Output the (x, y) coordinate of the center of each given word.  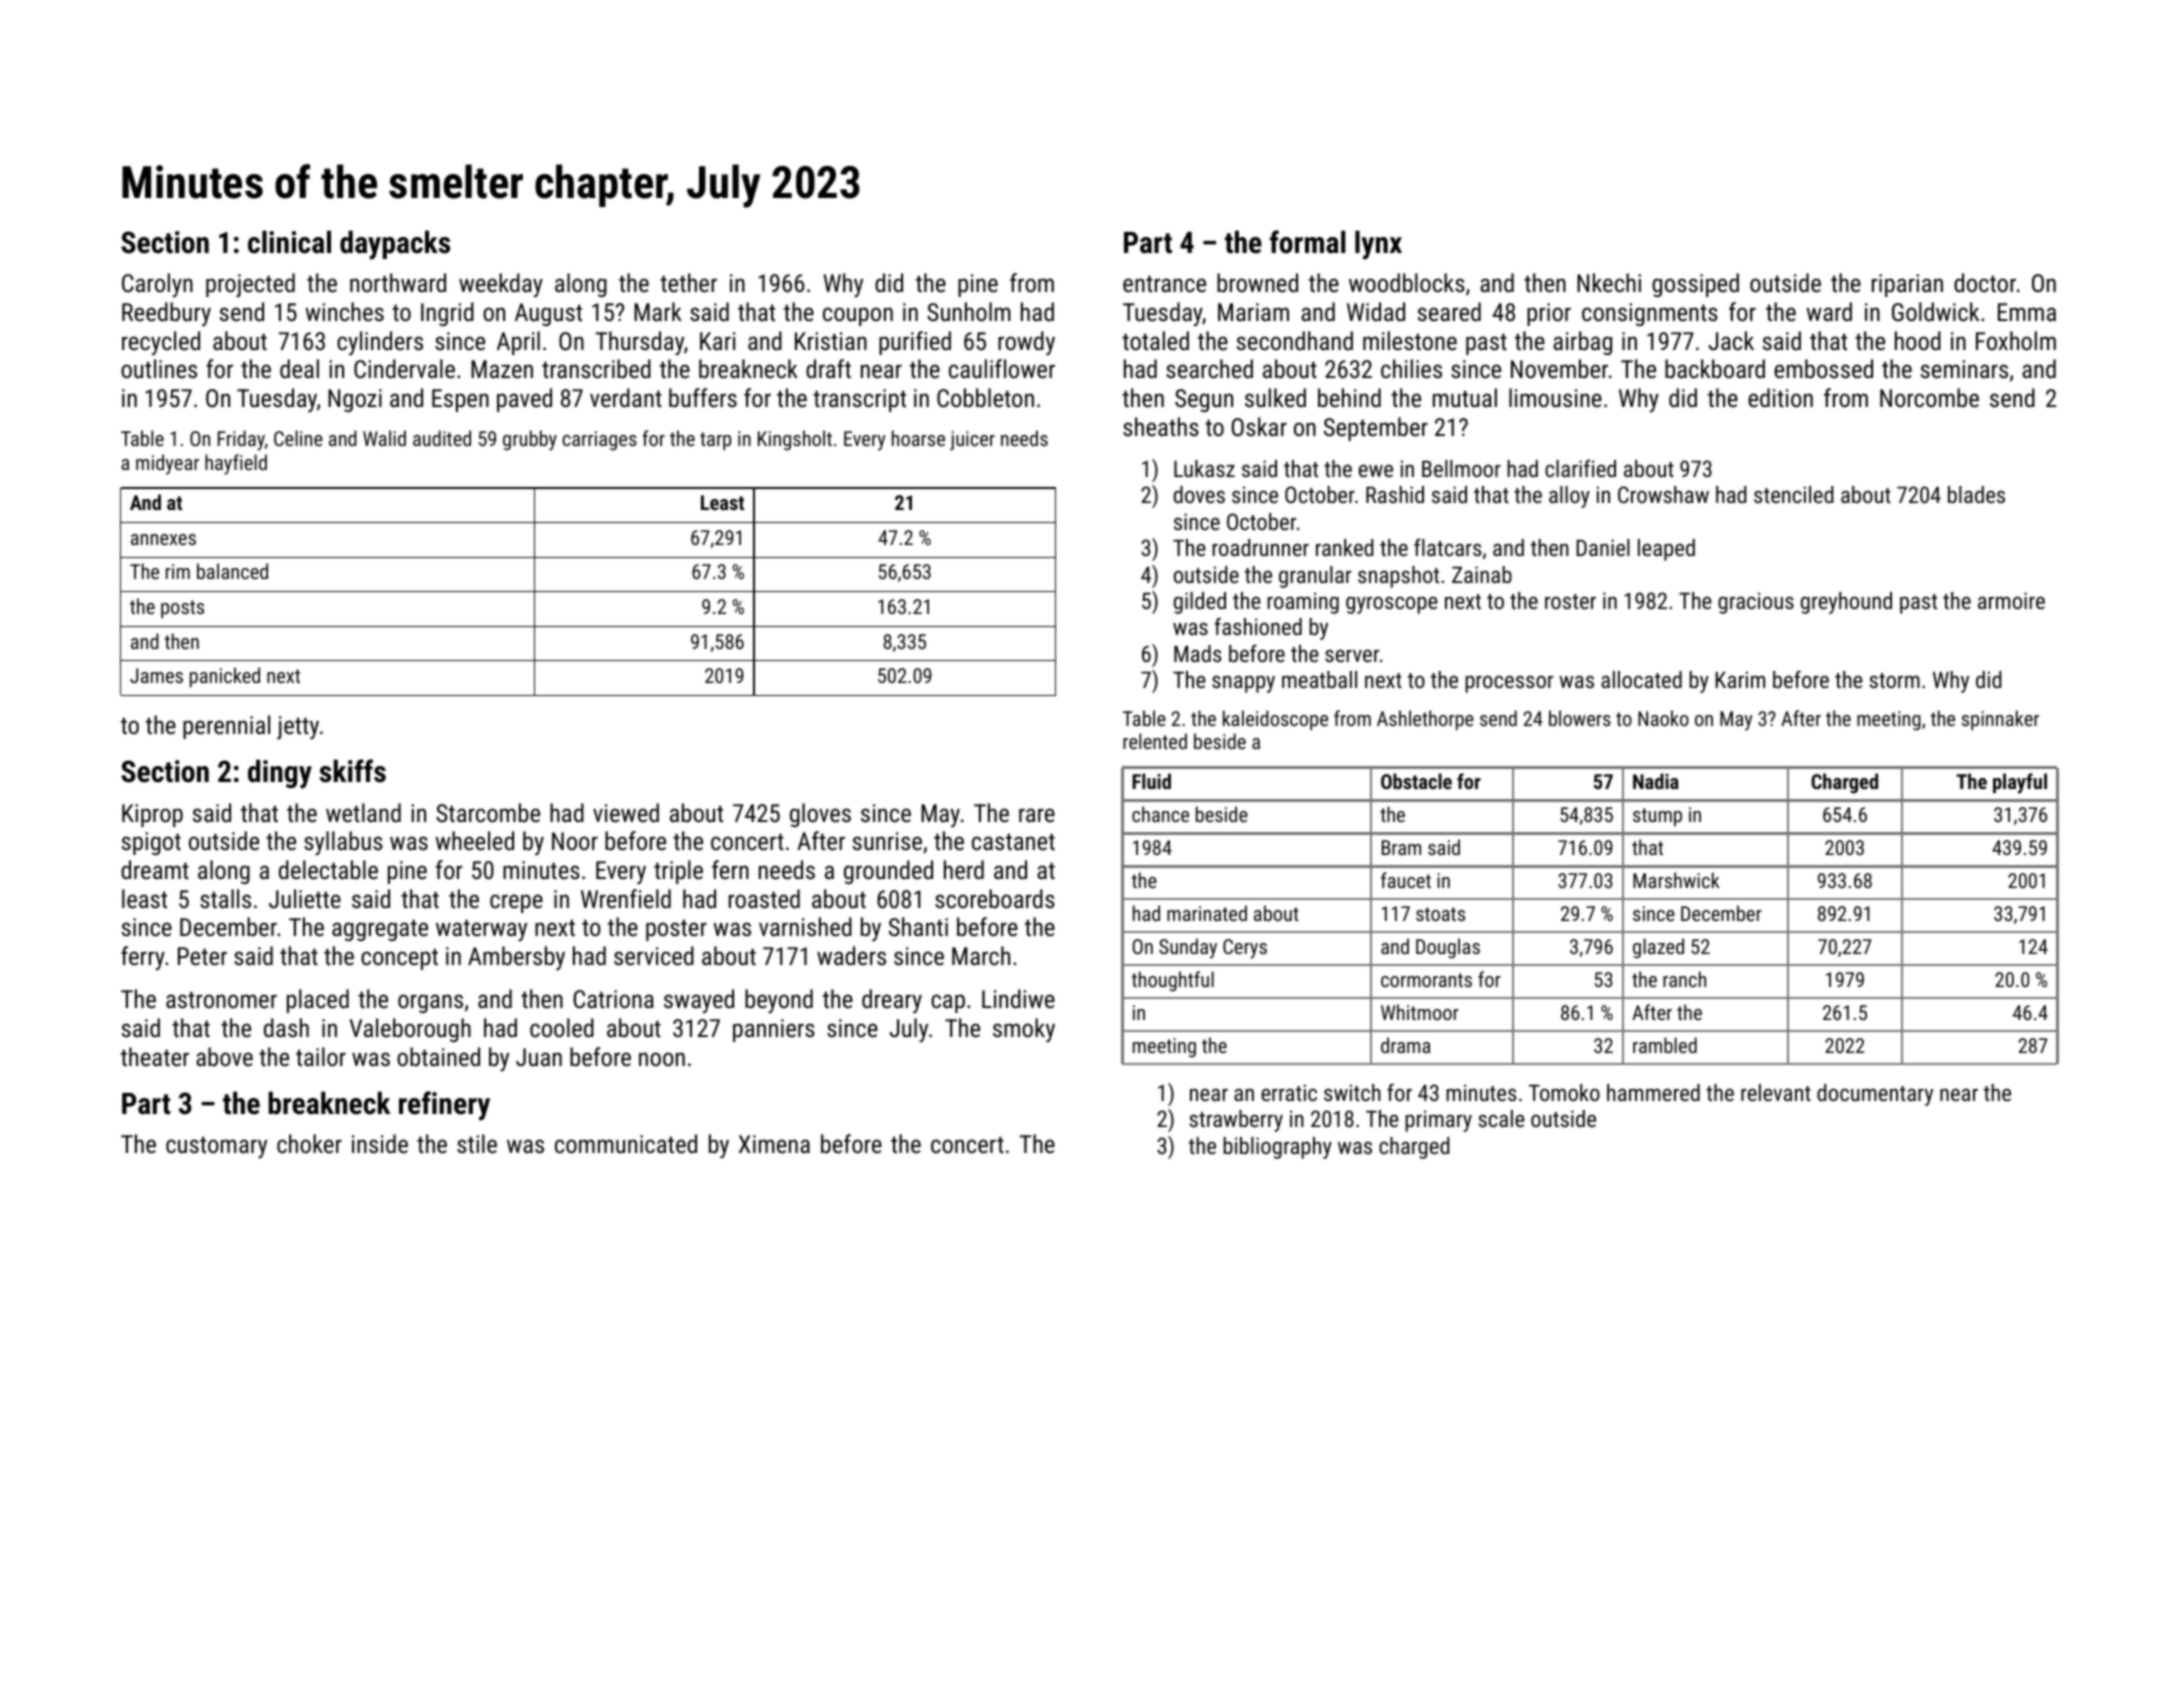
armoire (2011, 600)
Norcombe (1929, 397)
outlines (159, 368)
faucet (1406, 880)
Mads (1198, 653)
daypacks (395, 245)
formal (1308, 242)
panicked (225, 677)
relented (1155, 741)
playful (2020, 783)
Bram (1401, 847)
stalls (225, 898)
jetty (298, 728)
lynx (1378, 245)
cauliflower (1002, 368)
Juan (539, 1057)
